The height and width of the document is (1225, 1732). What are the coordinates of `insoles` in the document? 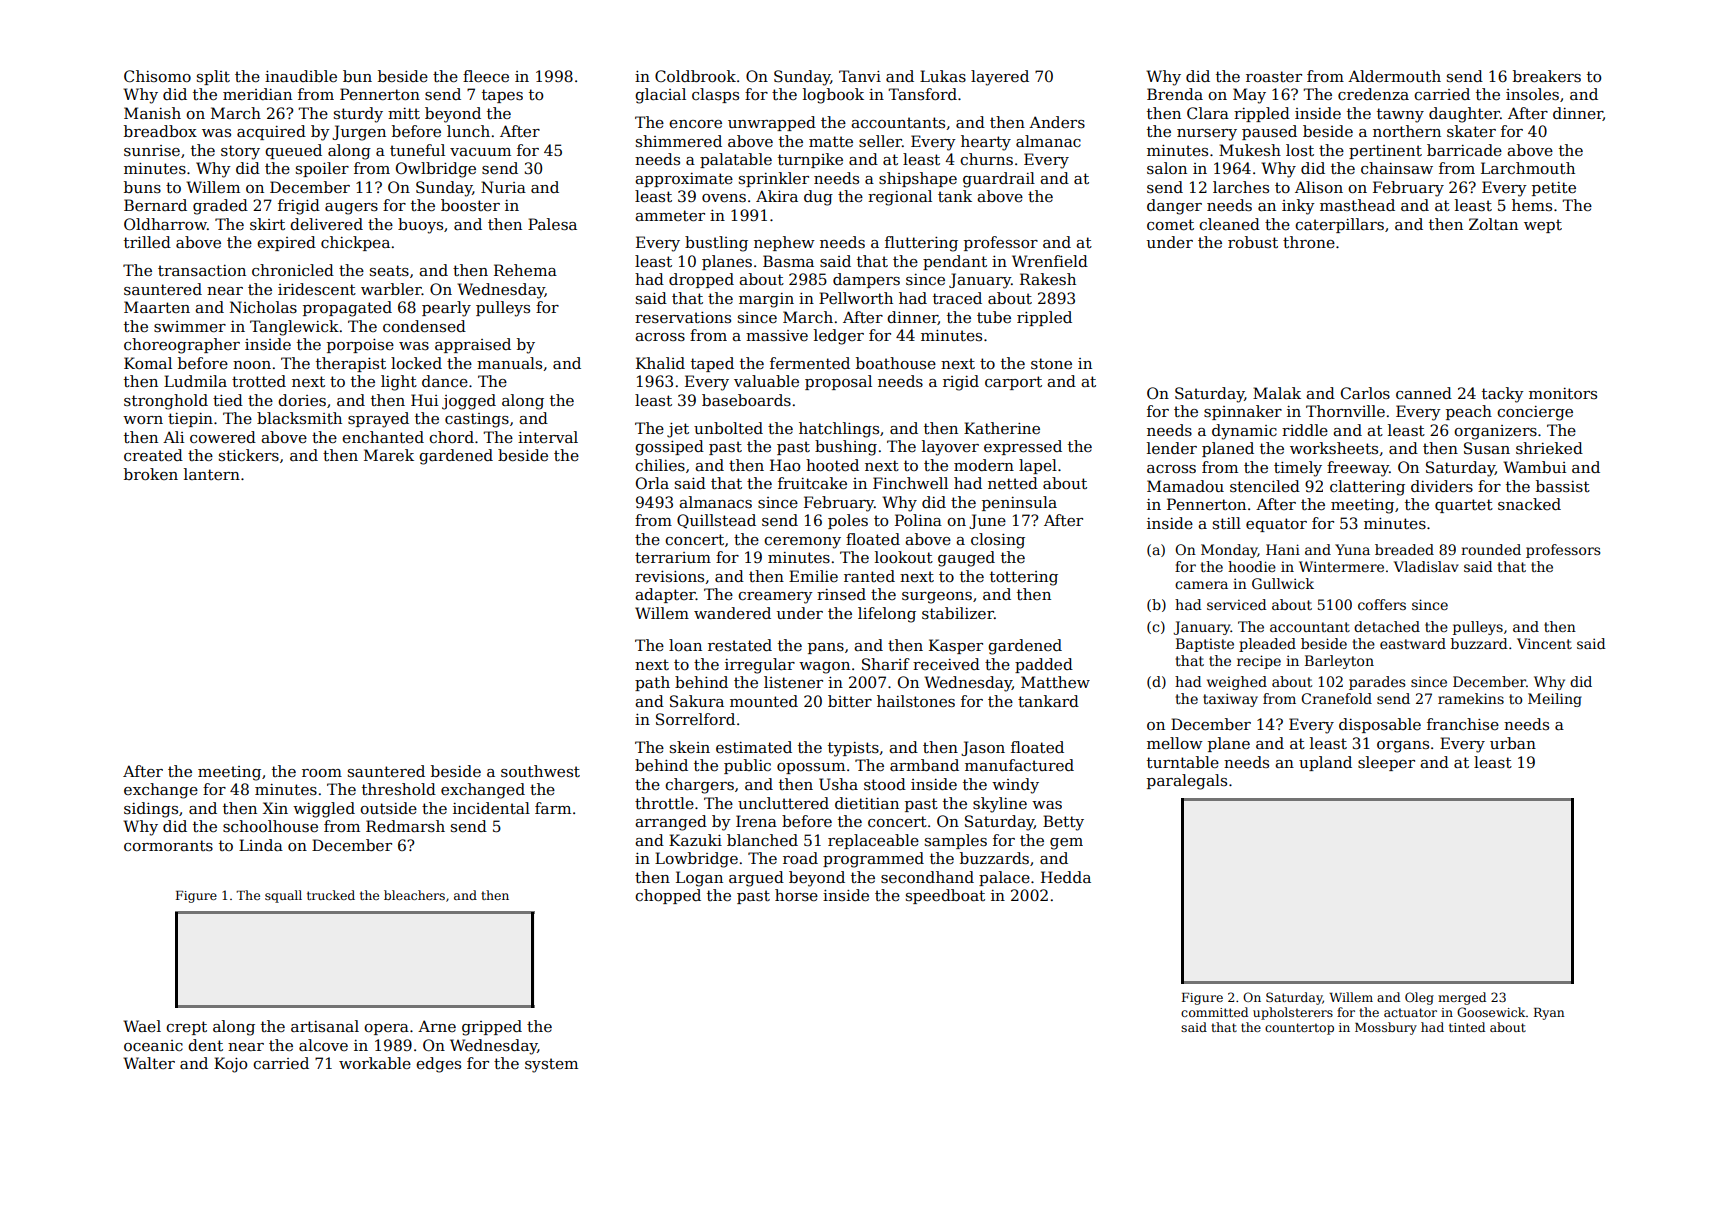 It's located at (1532, 94).
